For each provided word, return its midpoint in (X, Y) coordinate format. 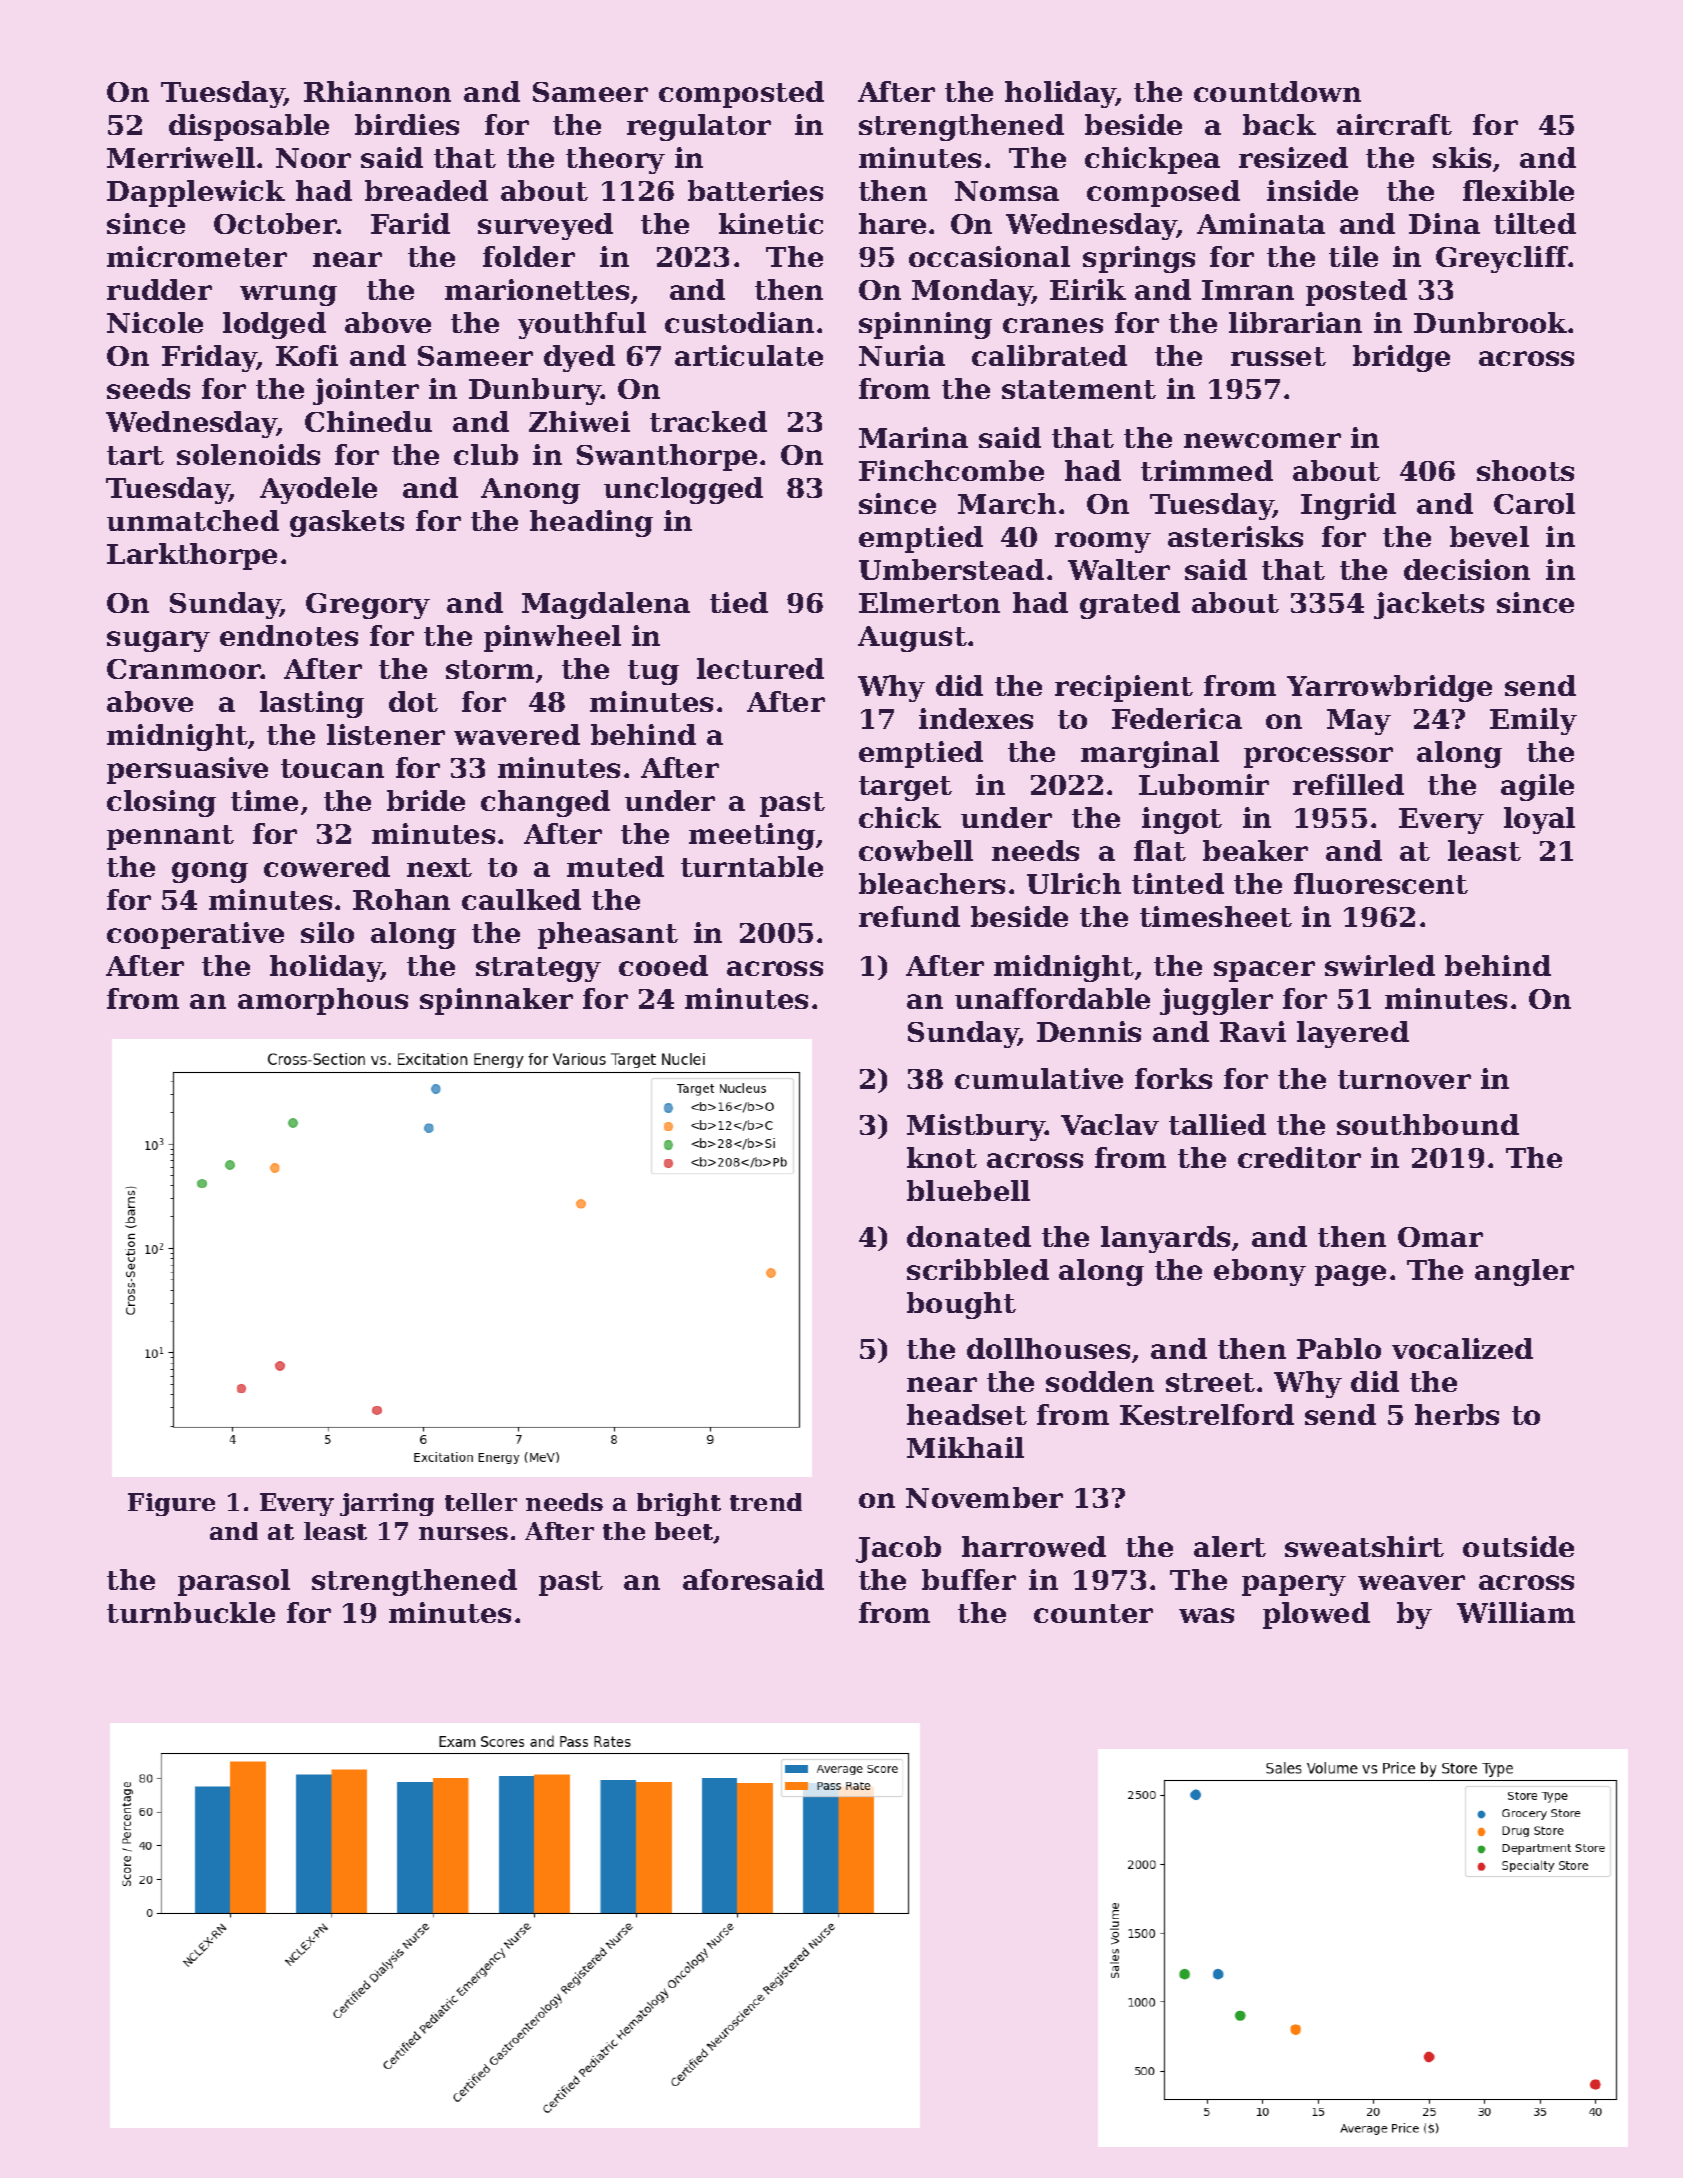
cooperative (195, 935)
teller (481, 1502)
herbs (1457, 1414)
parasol (234, 1582)
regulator (699, 127)
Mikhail (965, 1447)
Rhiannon (377, 91)
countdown (1277, 91)
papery (1294, 1585)
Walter (1119, 569)
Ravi (1253, 1031)
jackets (1429, 605)
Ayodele (318, 490)
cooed (663, 965)
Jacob (898, 1549)
